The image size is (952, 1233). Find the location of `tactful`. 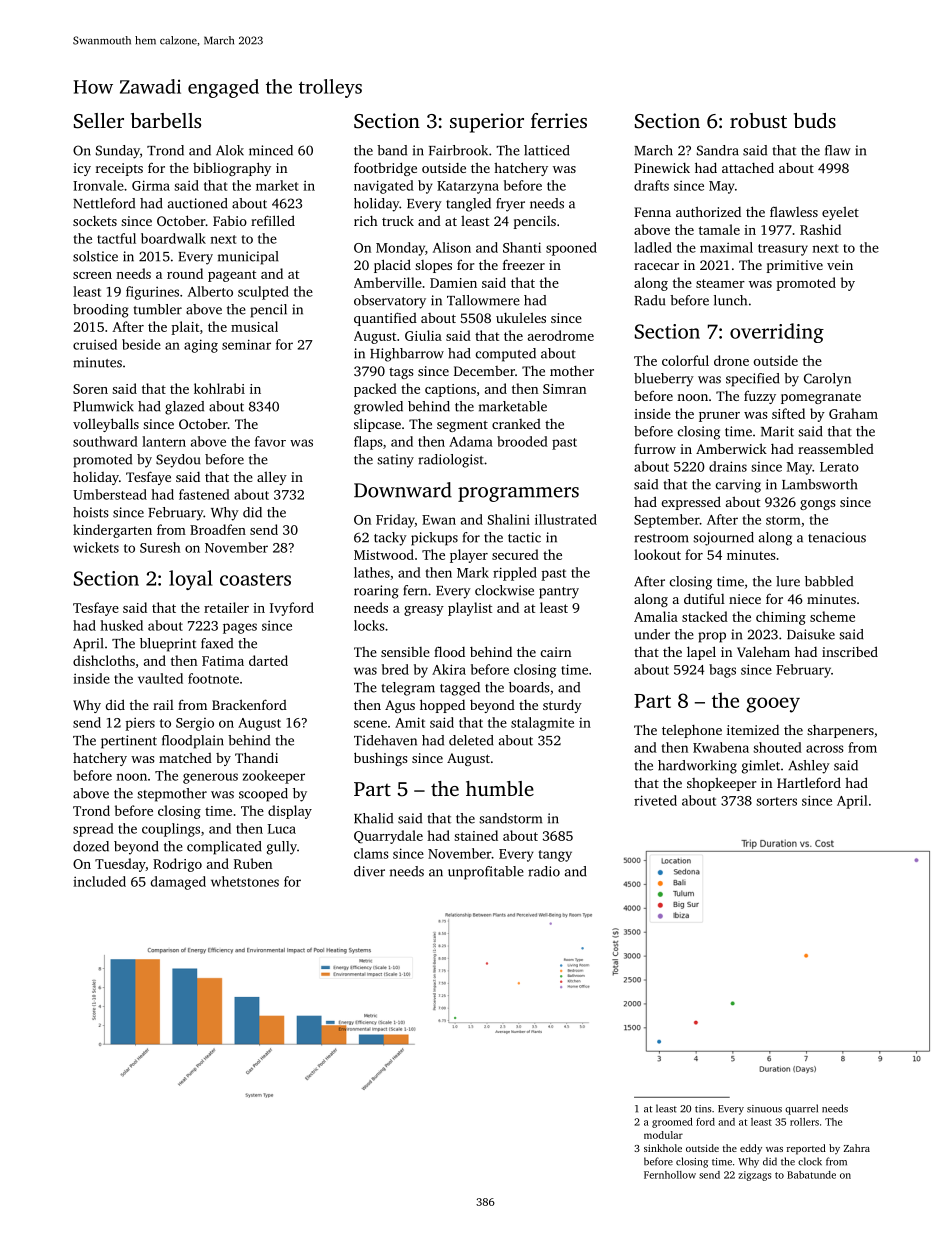

tactful is located at coordinates (116, 238).
